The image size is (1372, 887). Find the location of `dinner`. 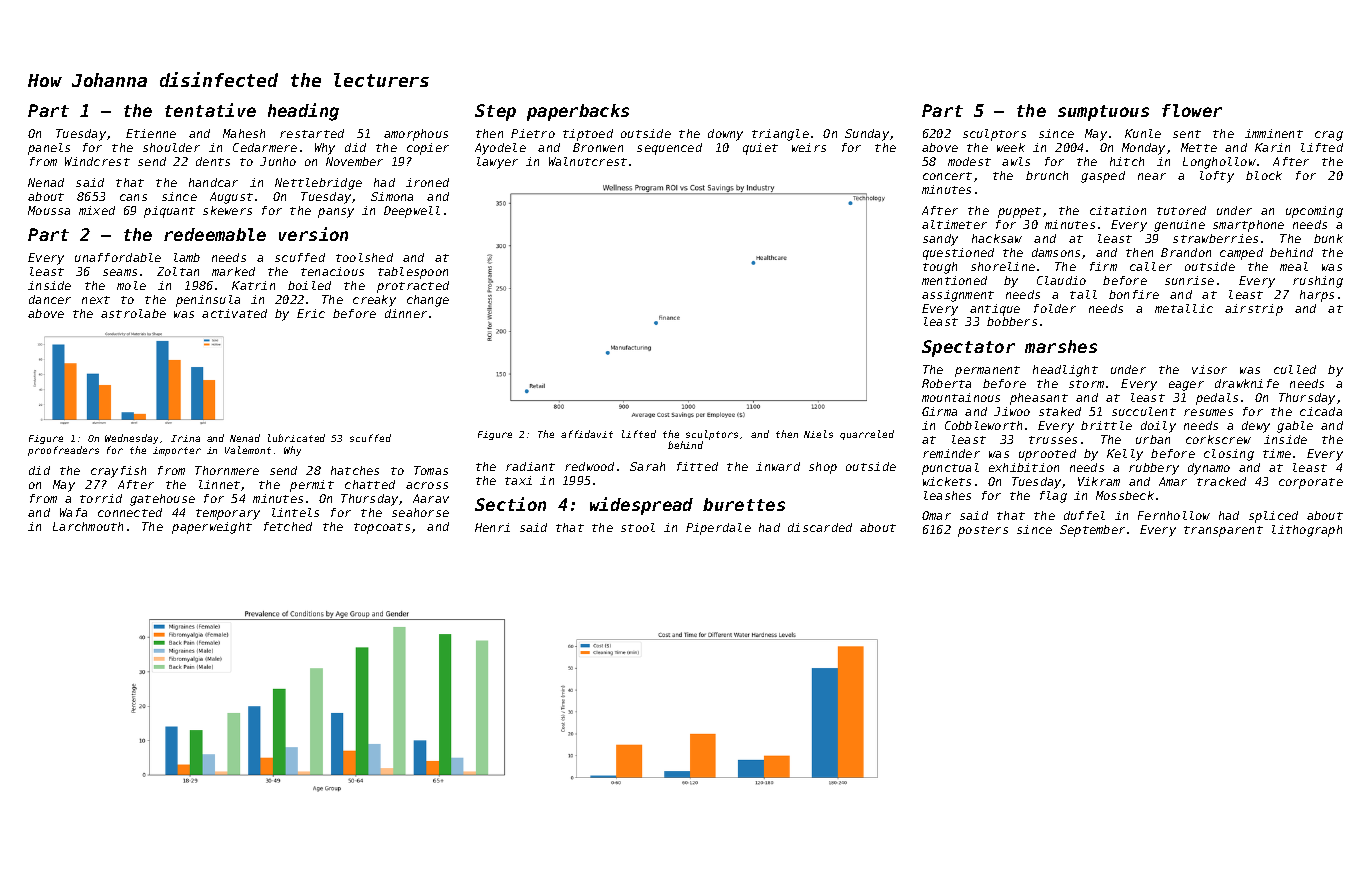

dinner is located at coordinates (406, 313).
